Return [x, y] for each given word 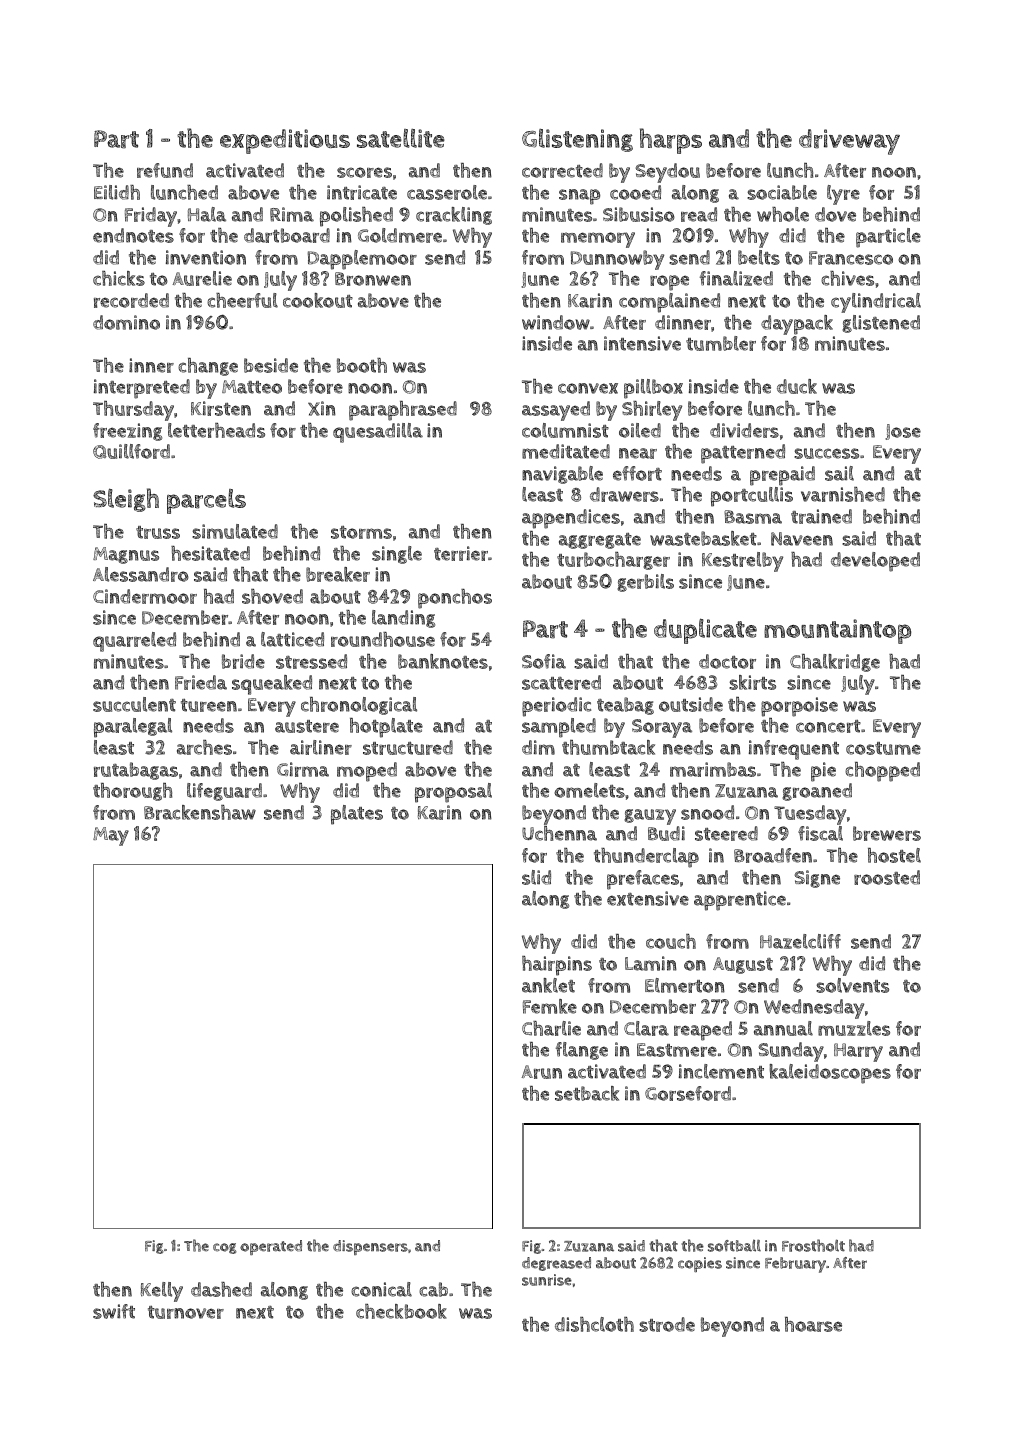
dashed [221, 1289]
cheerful [242, 300]
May [111, 836]
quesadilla [378, 433]
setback [587, 1093]
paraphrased [403, 411]
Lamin [651, 963]
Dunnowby [617, 260]
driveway [849, 142]
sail [839, 473]
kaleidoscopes [830, 1074]
